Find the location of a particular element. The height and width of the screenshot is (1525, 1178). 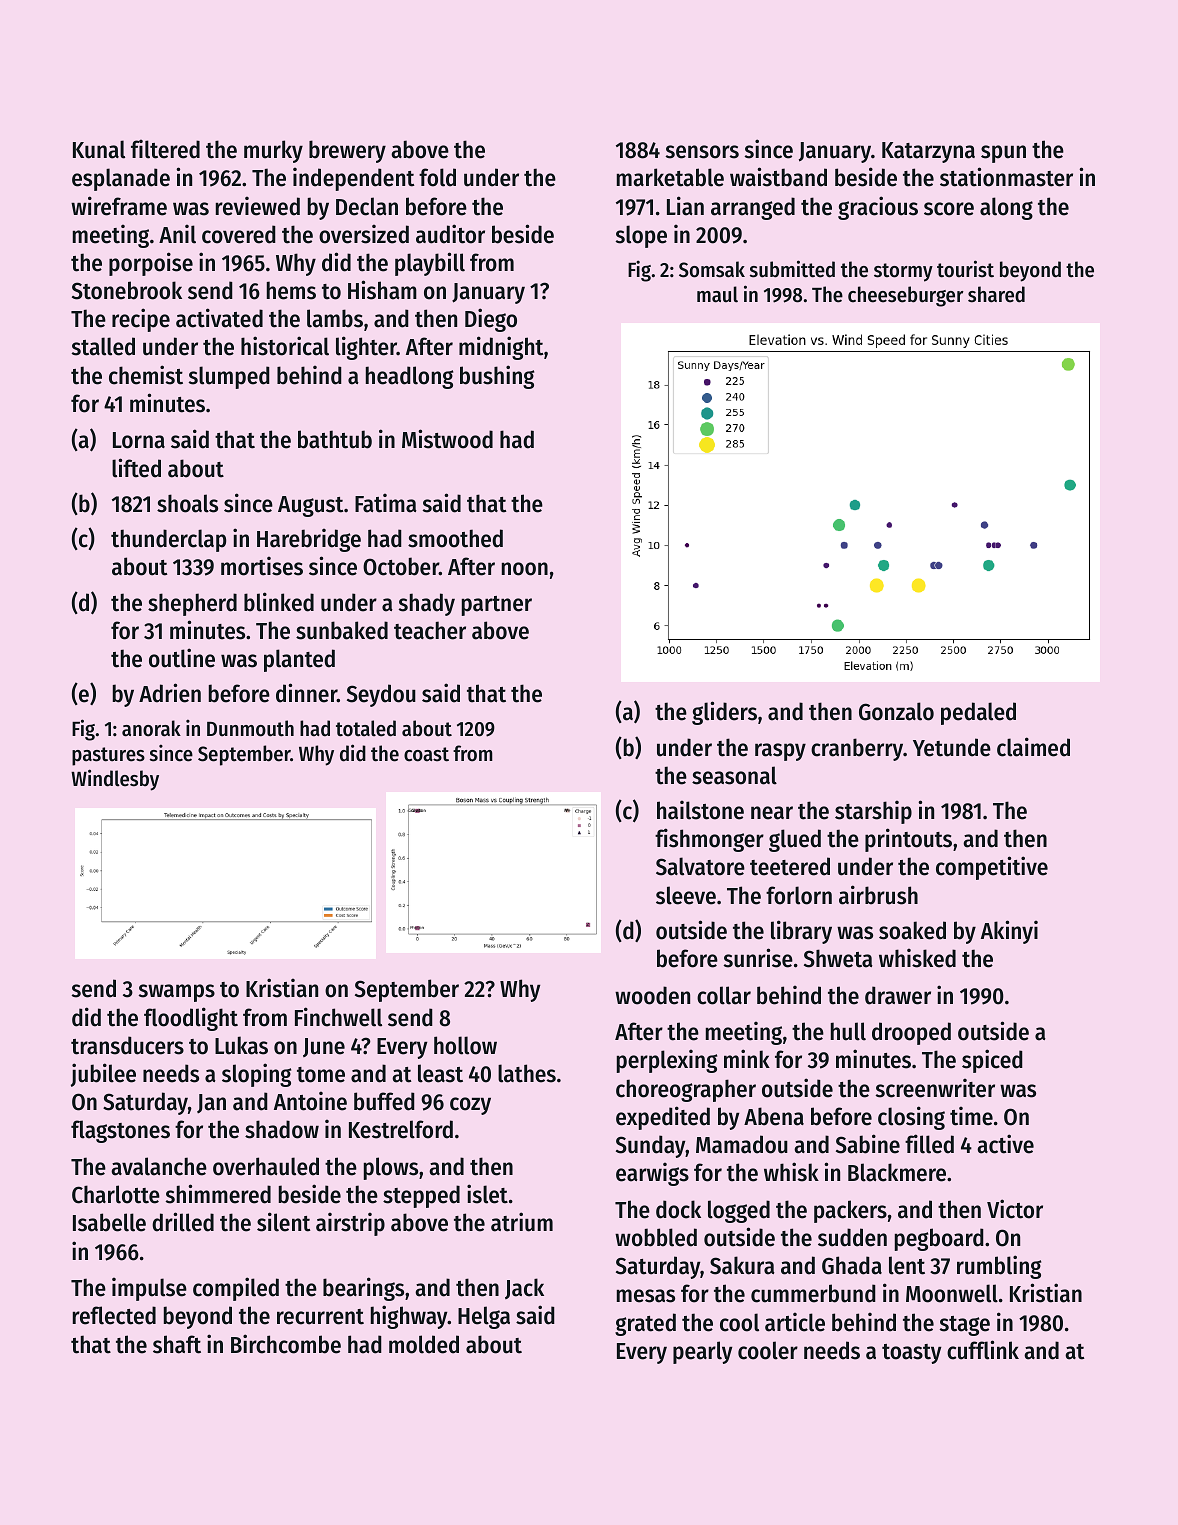

stormy is located at coordinates (903, 272).
